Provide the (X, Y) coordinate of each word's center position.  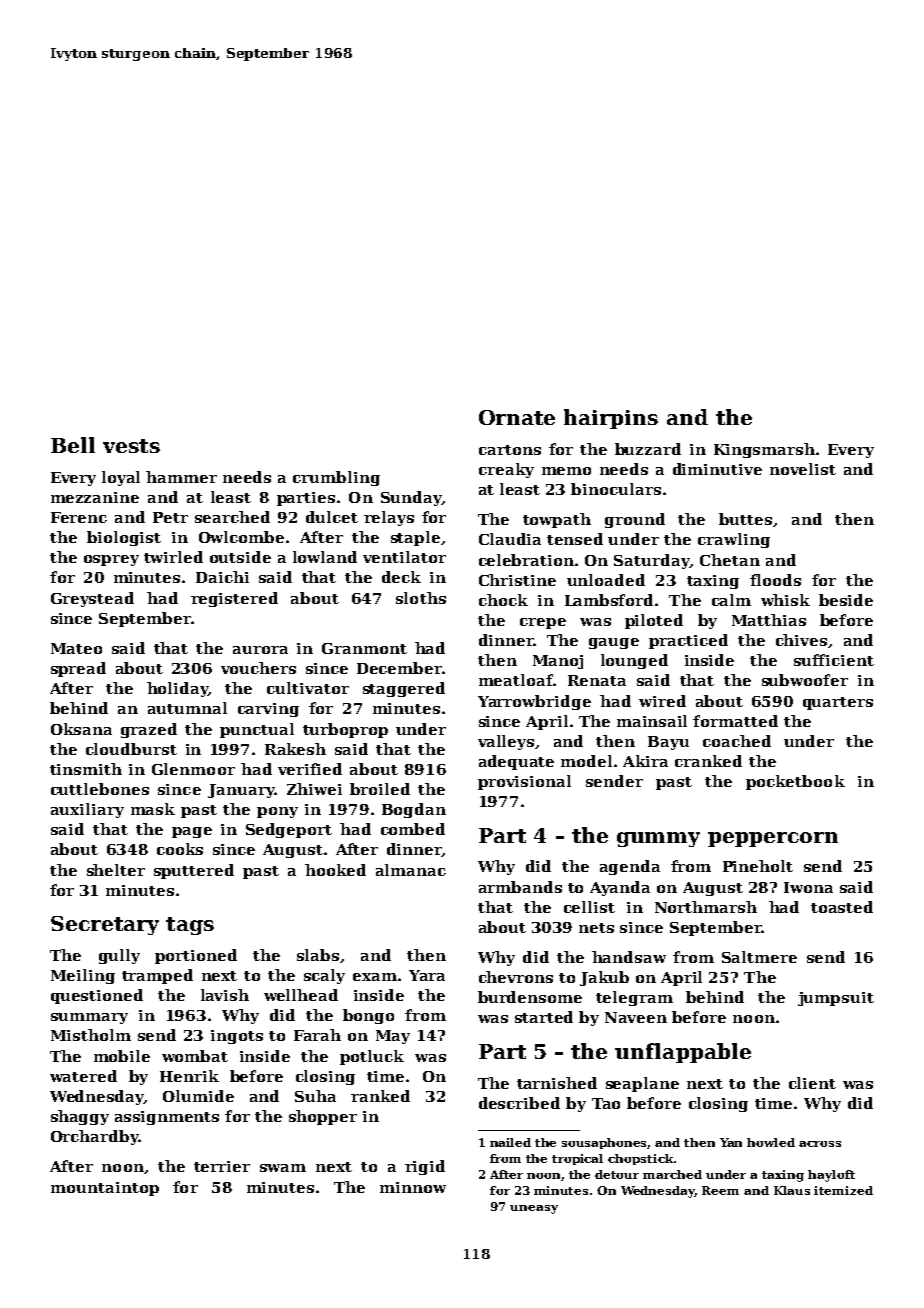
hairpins (611, 419)
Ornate (517, 417)
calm (731, 600)
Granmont (364, 648)
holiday (177, 689)
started (544, 1017)
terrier (222, 1166)
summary (89, 1018)
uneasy (534, 1209)
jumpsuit (836, 999)
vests (131, 446)
